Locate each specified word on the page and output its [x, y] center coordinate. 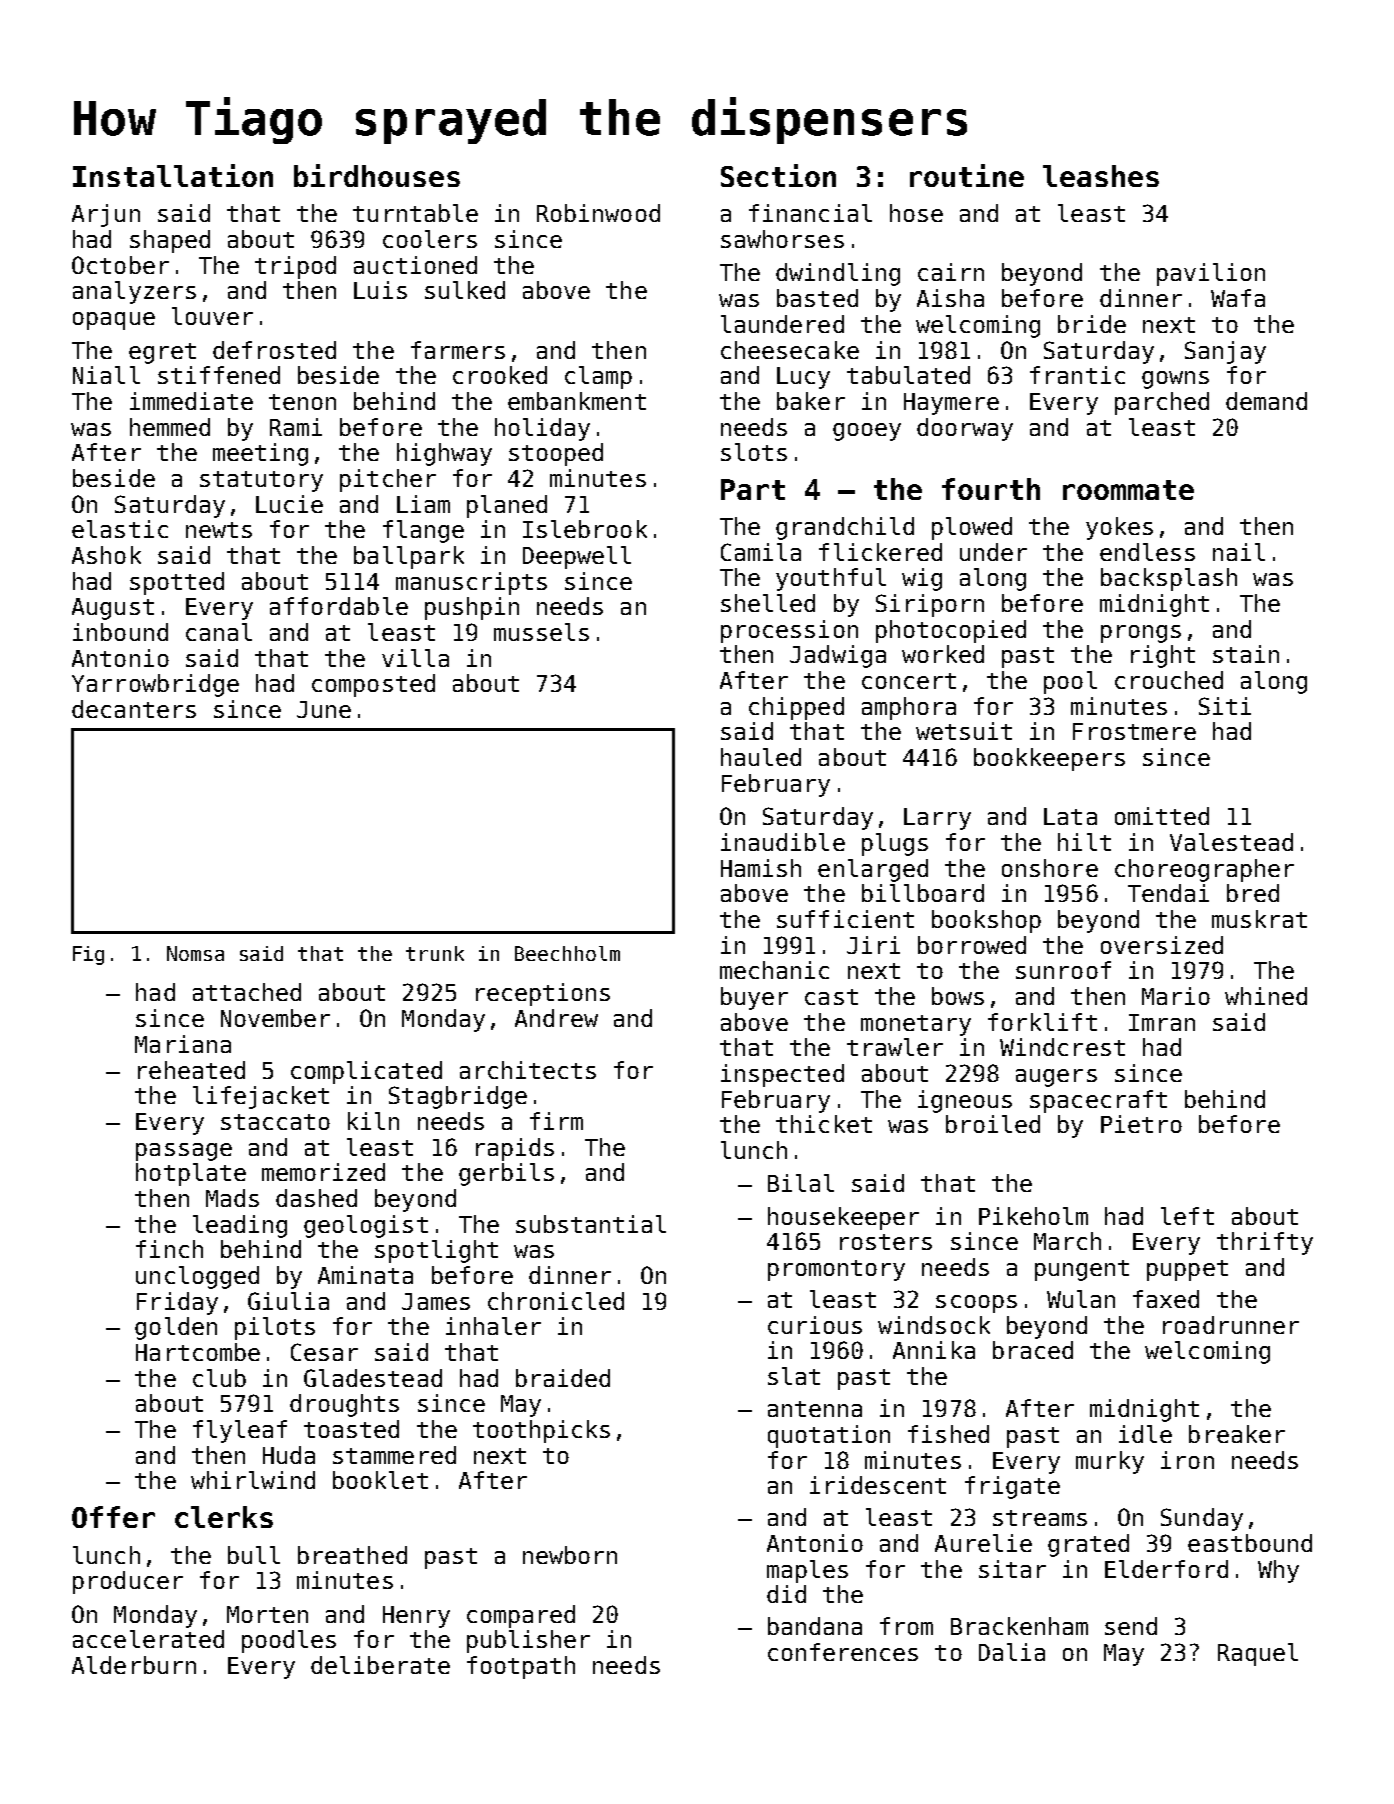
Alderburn [134, 1665]
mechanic [774, 970]
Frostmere [1134, 731]
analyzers [134, 292]
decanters [134, 709]
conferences [843, 1652]
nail [1239, 552]
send [1131, 1626]
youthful [831, 579]
